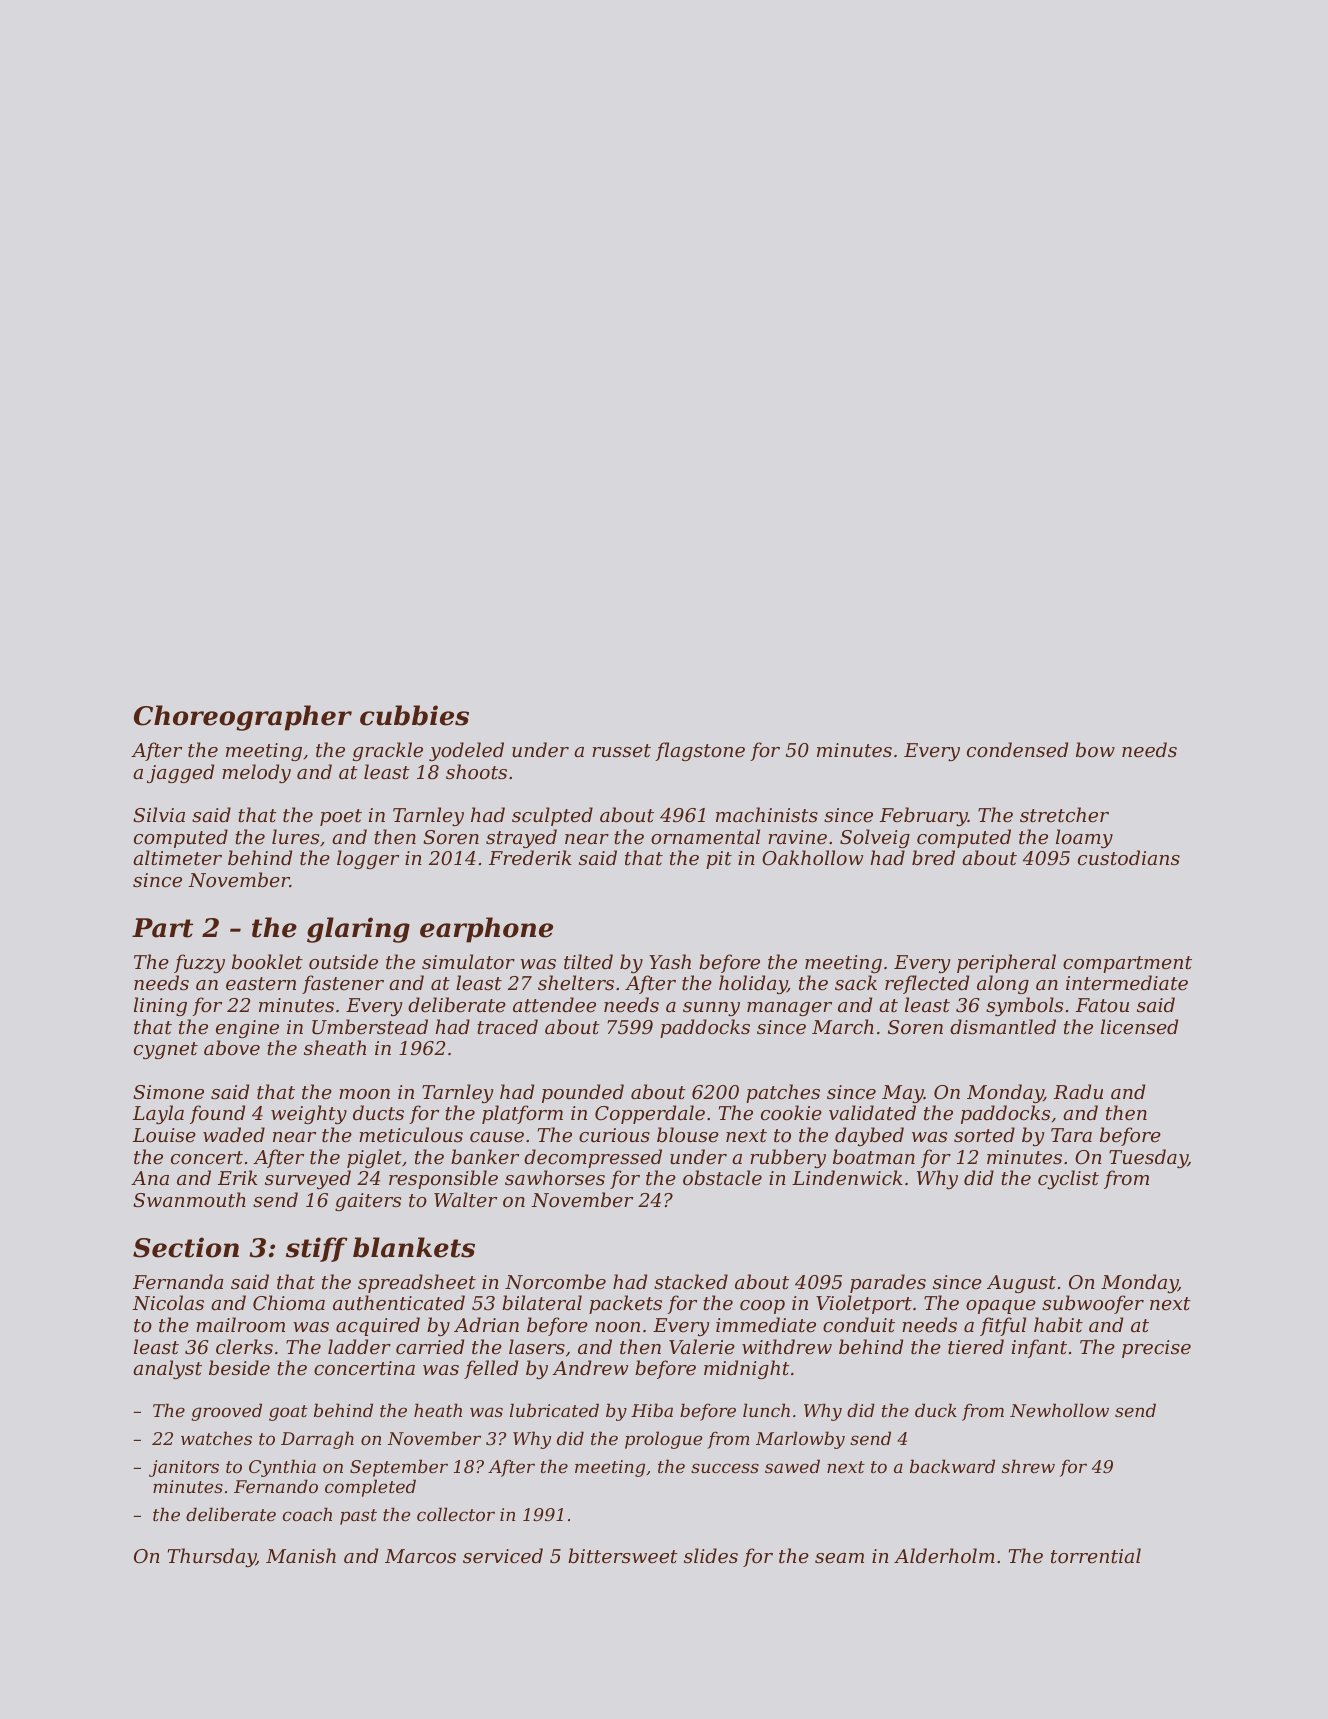  I want to click on torrential, so click(1096, 1555).
